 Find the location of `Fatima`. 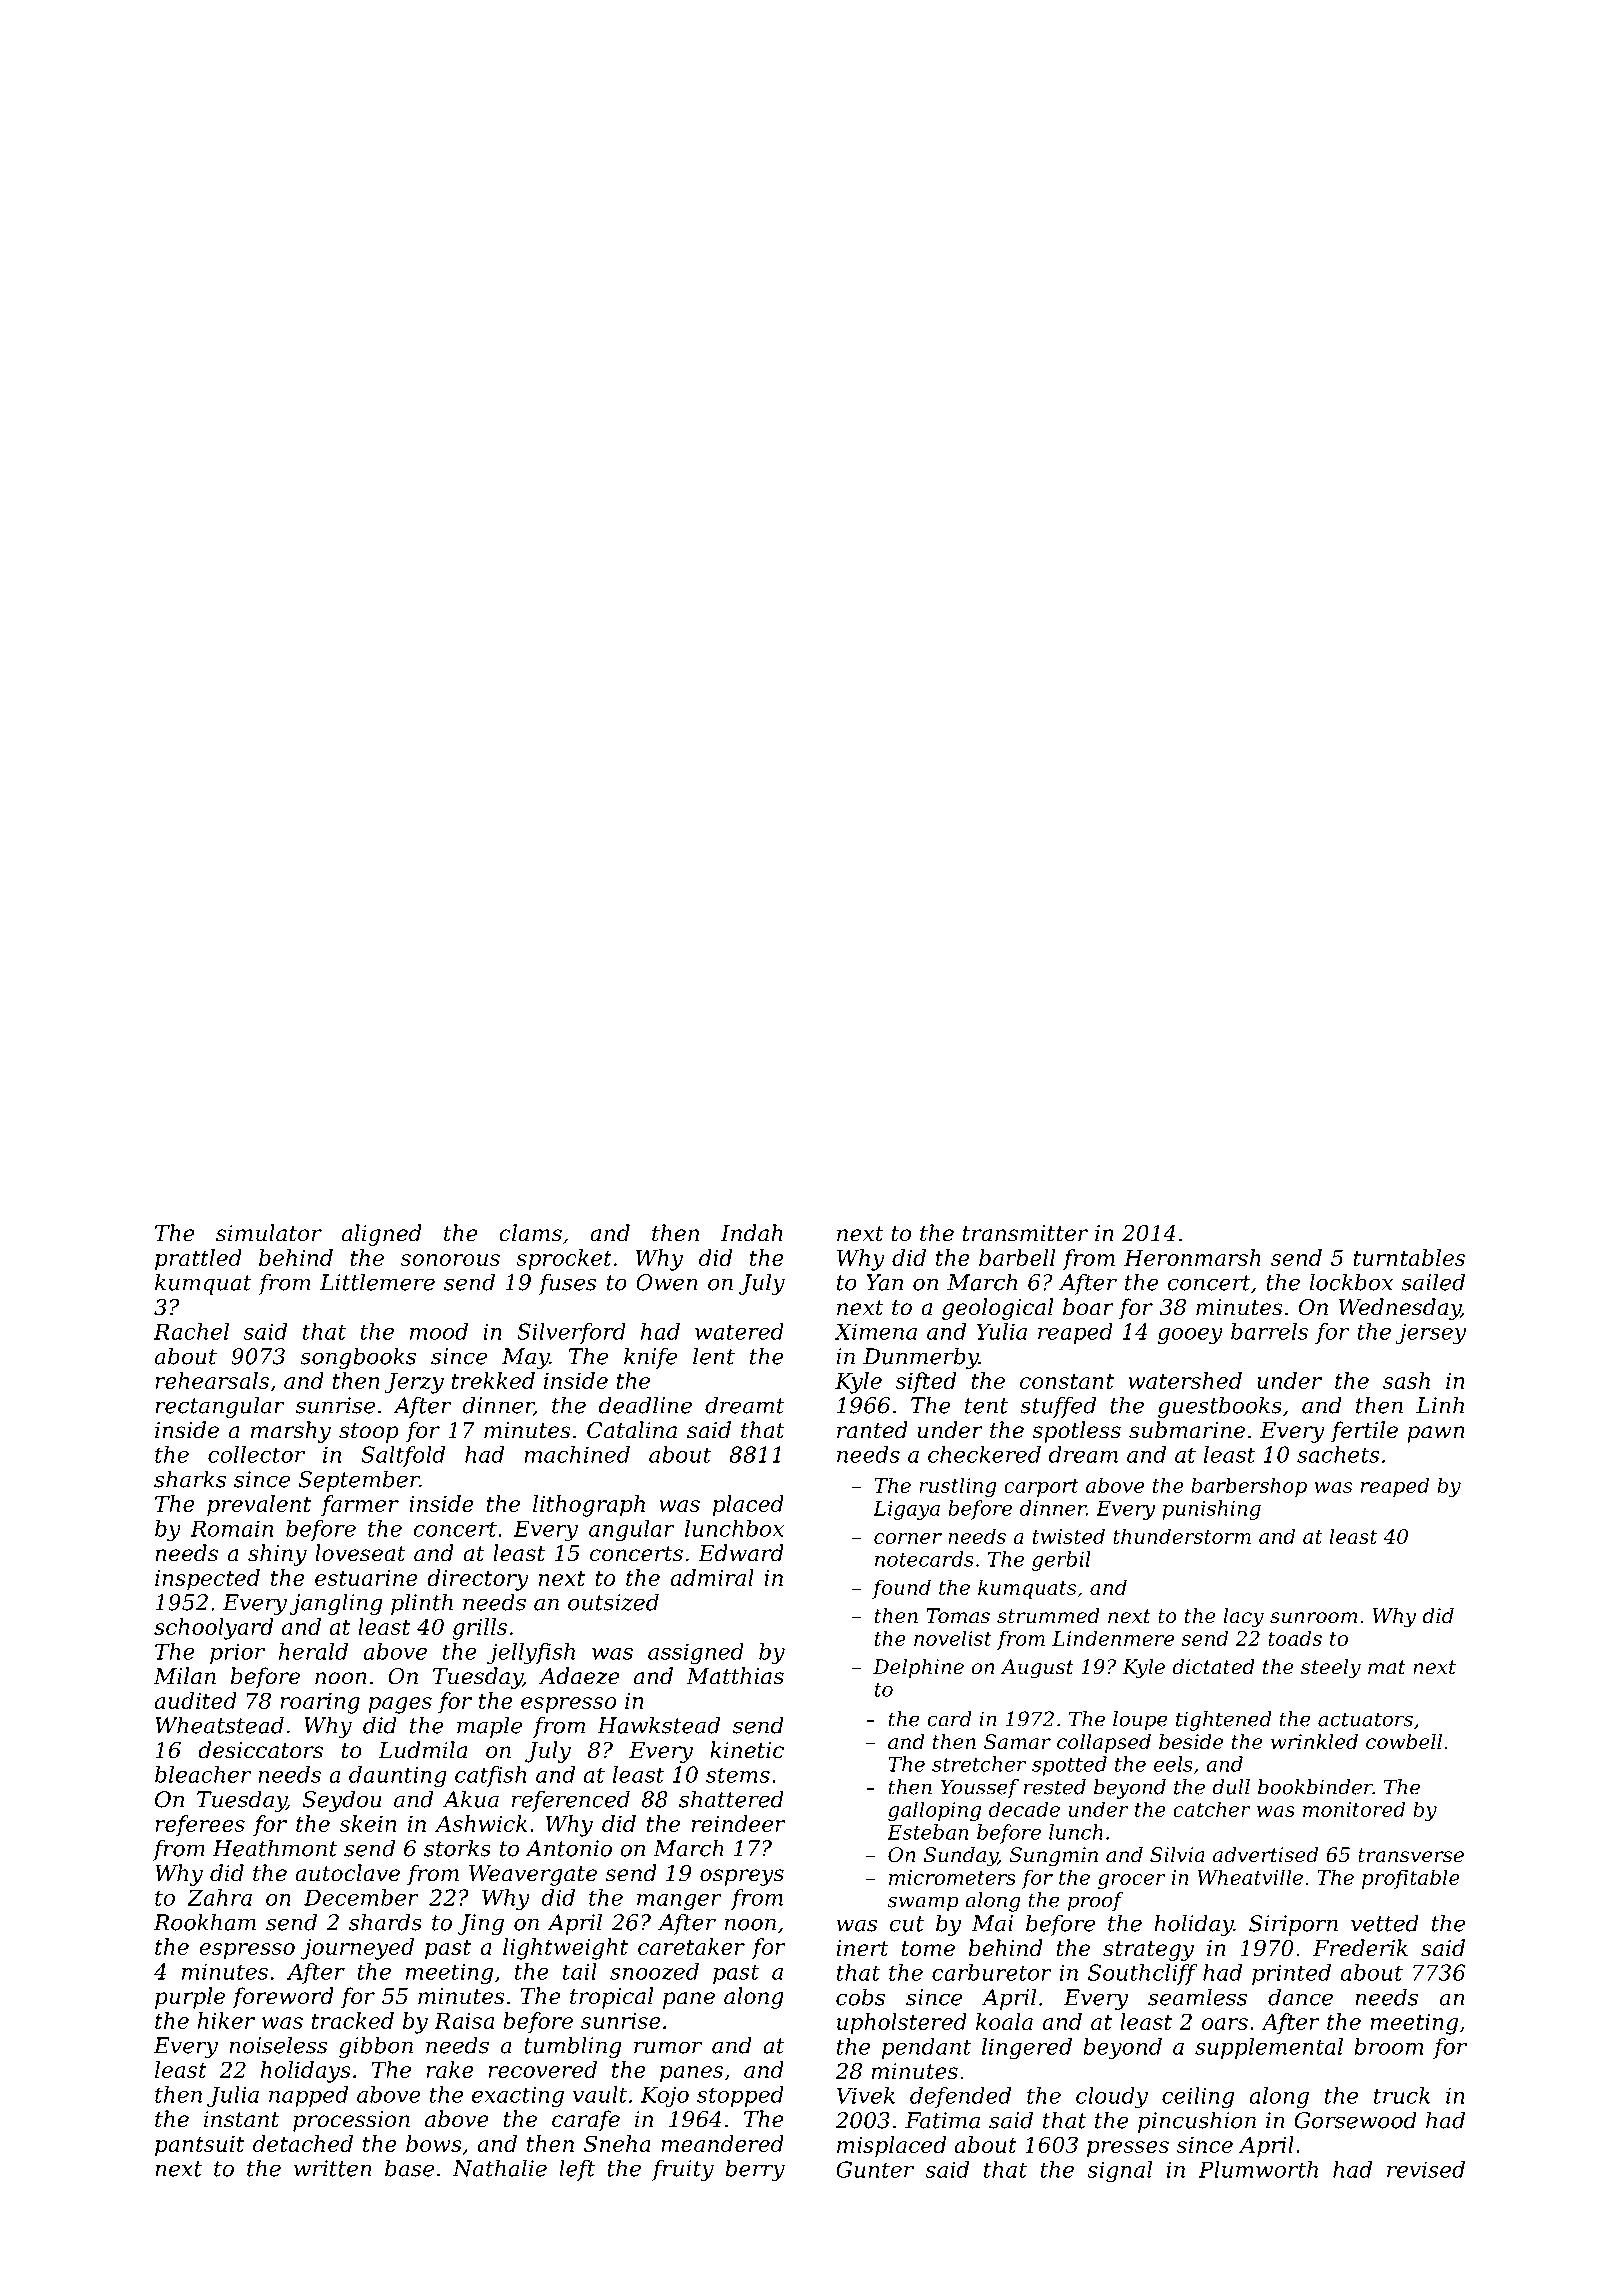

Fatima is located at coordinates (942, 2120).
